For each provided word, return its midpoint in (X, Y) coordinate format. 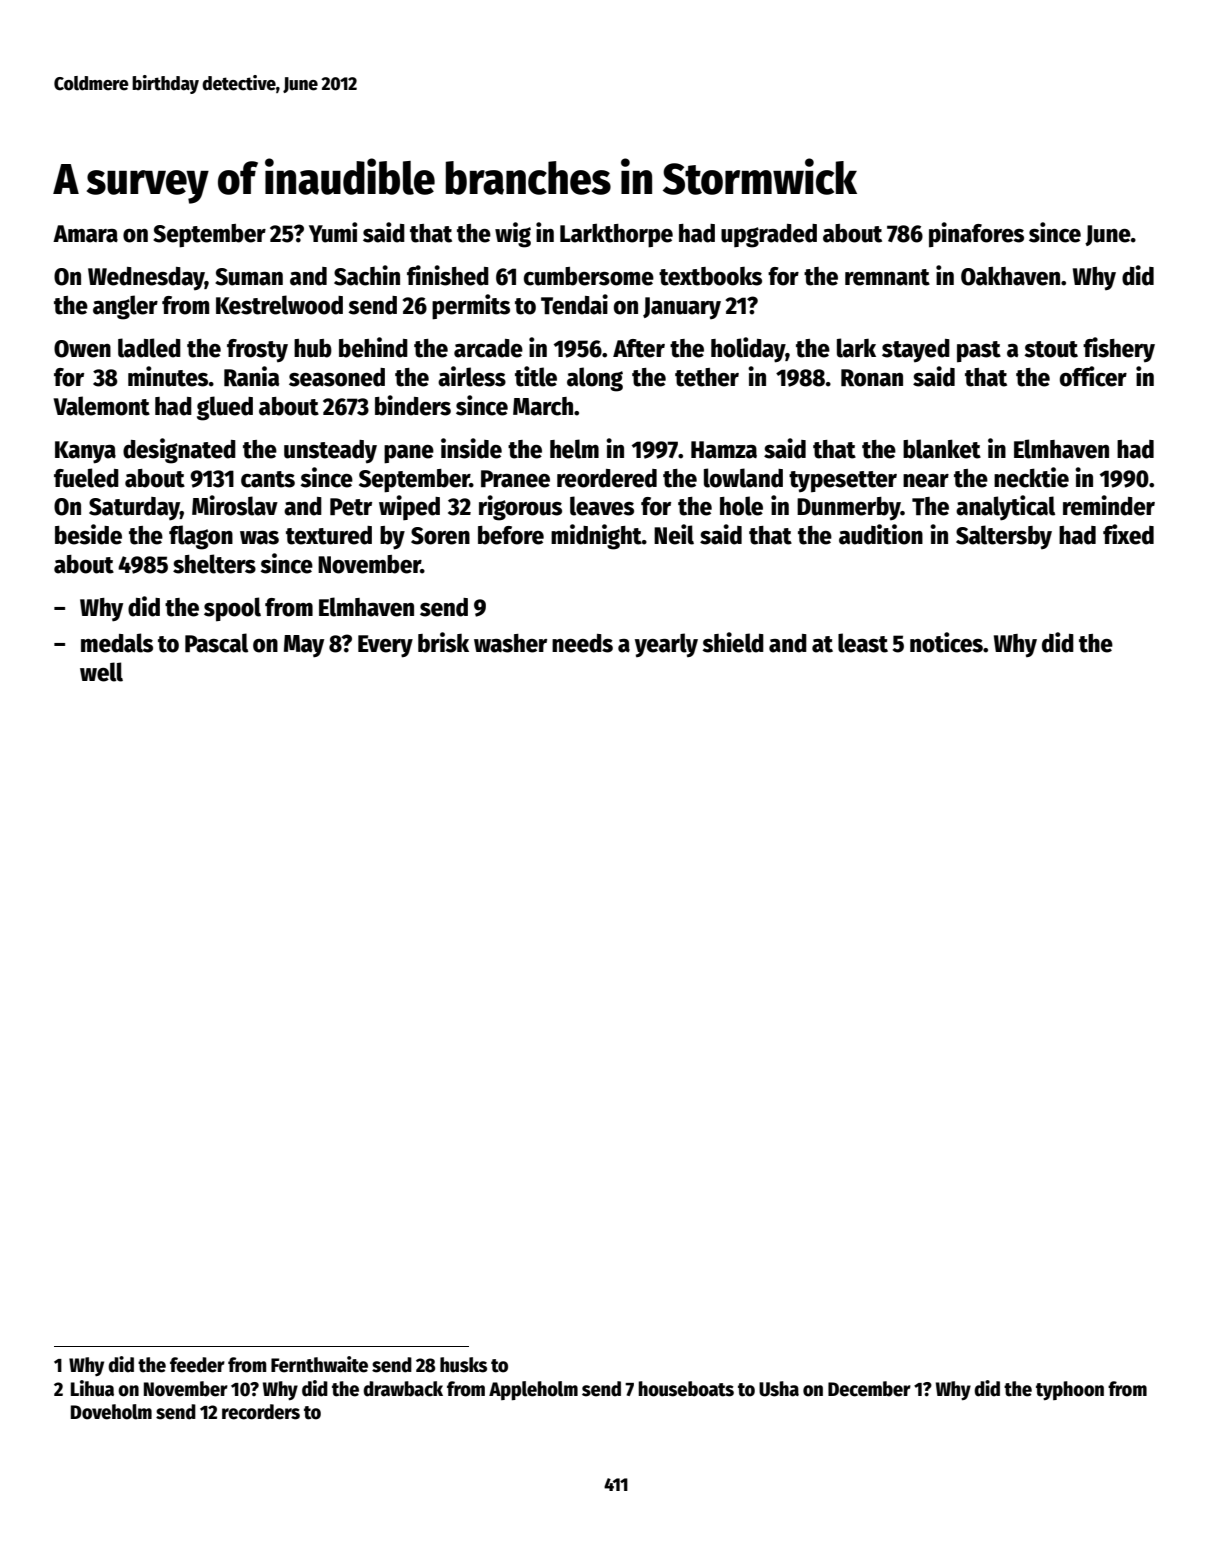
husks (463, 1365)
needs (582, 643)
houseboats (686, 1389)
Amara (85, 234)
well (101, 672)
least (863, 643)
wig (513, 235)
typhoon (1070, 1390)
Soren (440, 536)
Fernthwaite (319, 1364)
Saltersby (1004, 537)
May (304, 646)
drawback (403, 1389)
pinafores (976, 235)
